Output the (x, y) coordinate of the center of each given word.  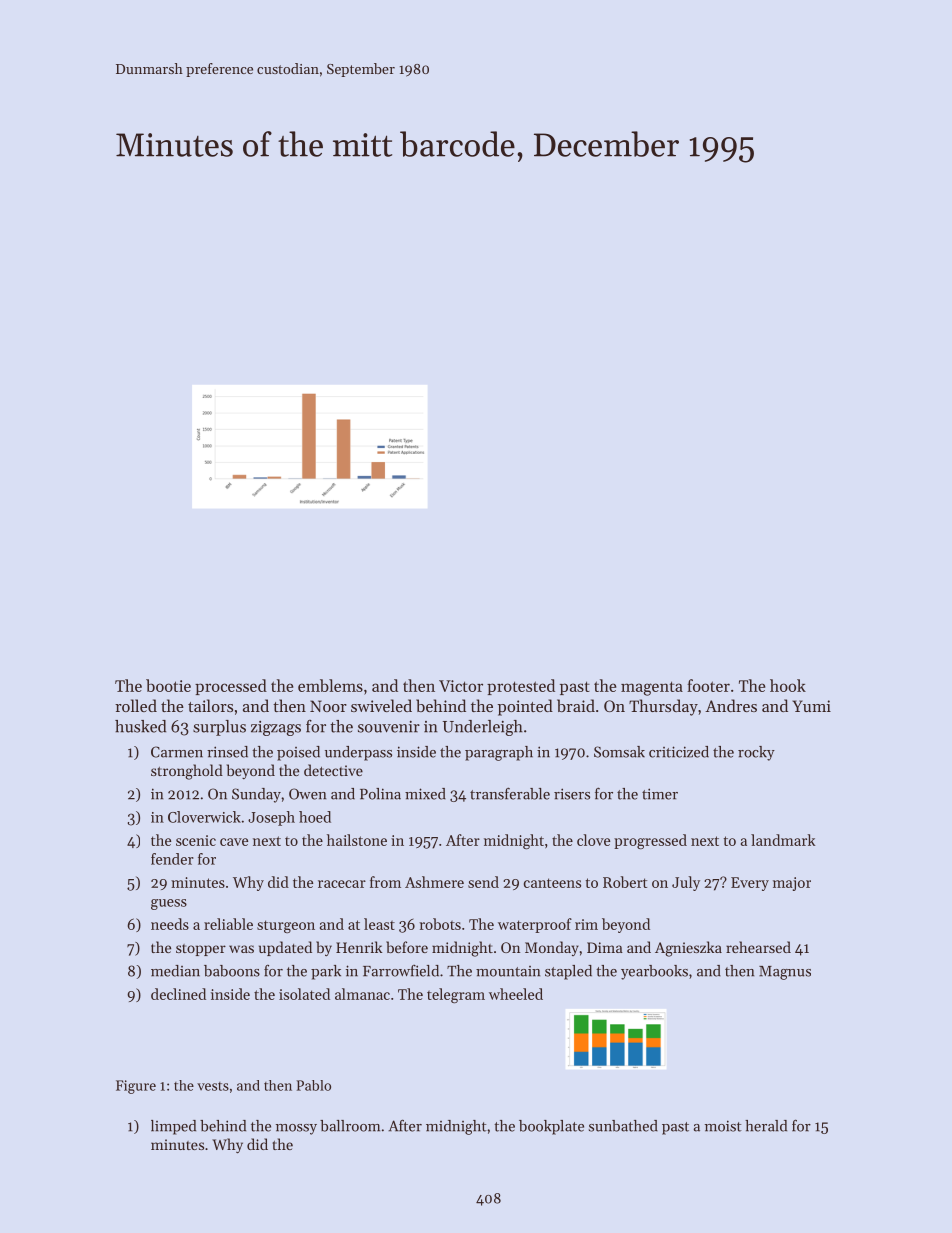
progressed (650, 841)
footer (708, 685)
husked (140, 726)
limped (173, 1127)
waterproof (535, 925)
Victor (461, 686)
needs (170, 924)
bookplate (551, 1127)
